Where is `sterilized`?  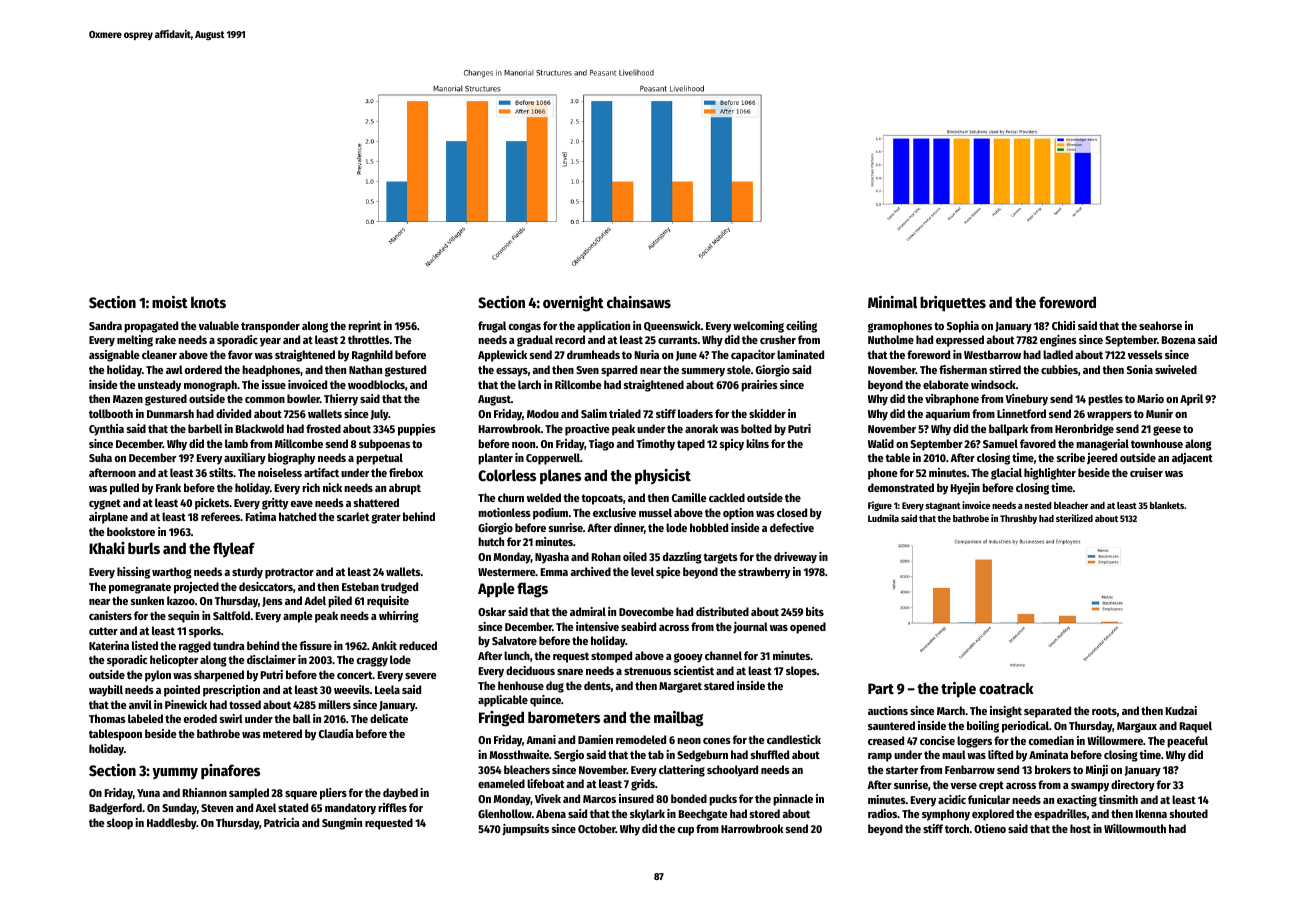
sterilized is located at coordinates (1074, 518).
